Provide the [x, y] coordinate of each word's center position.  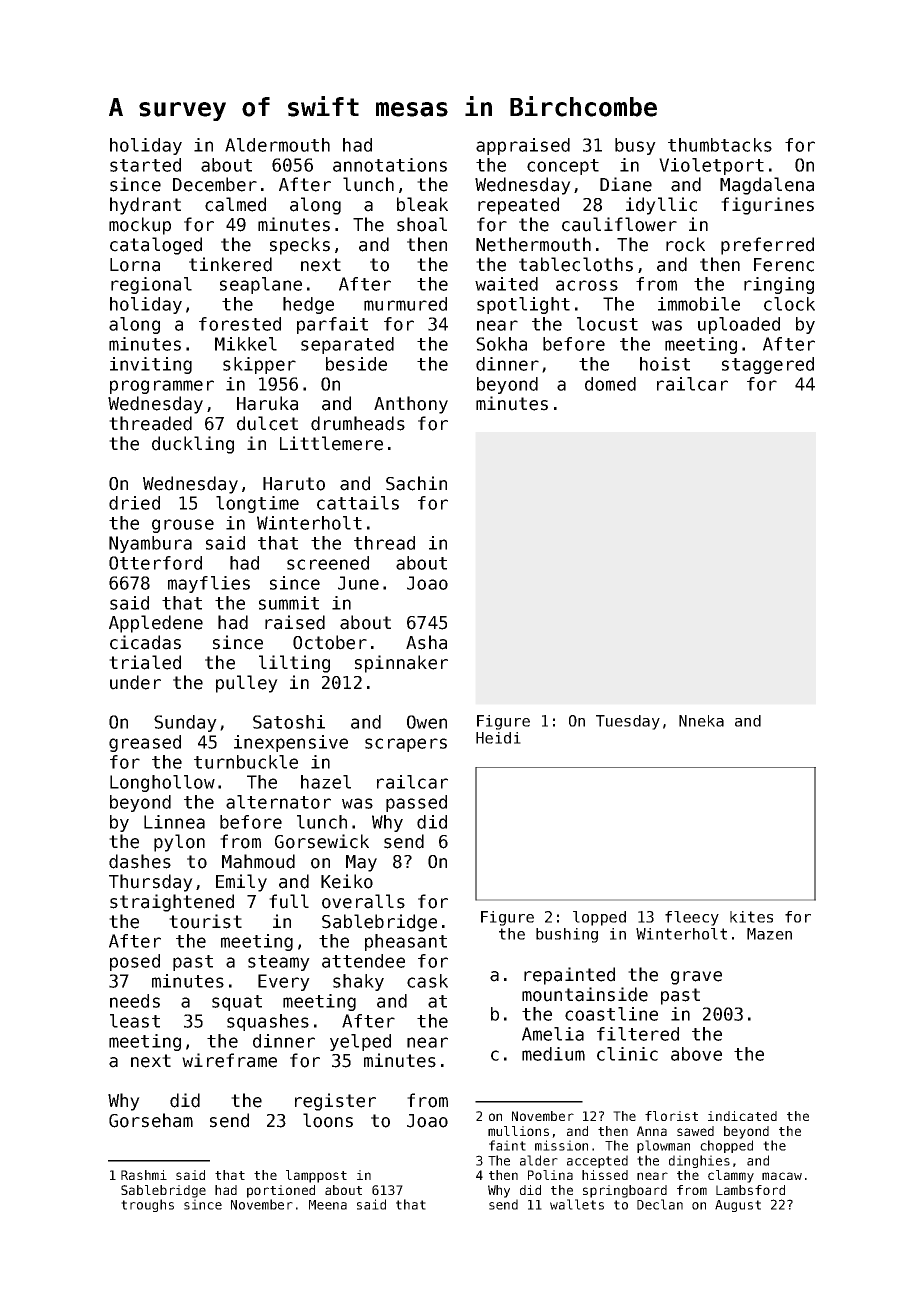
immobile [699, 304]
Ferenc [784, 265]
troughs [147, 1205]
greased [145, 743]
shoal [422, 224]
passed [416, 803]
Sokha [501, 344]
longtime [257, 504]
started [145, 165]
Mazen [769, 934]
